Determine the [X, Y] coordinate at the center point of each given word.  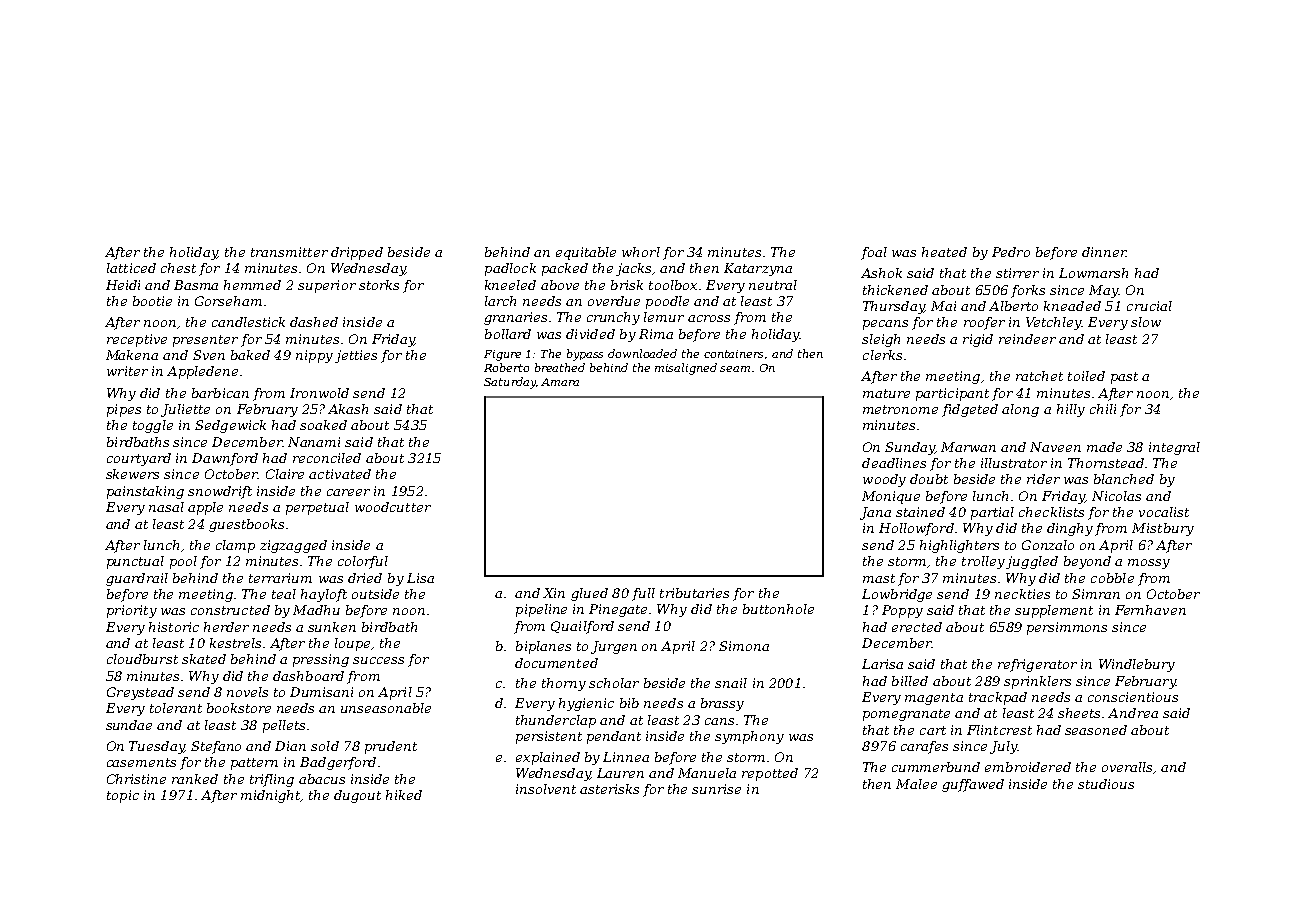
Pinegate [618, 610]
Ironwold [319, 393]
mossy [1149, 564]
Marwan [968, 447]
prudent [391, 747]
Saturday [510, 383]
